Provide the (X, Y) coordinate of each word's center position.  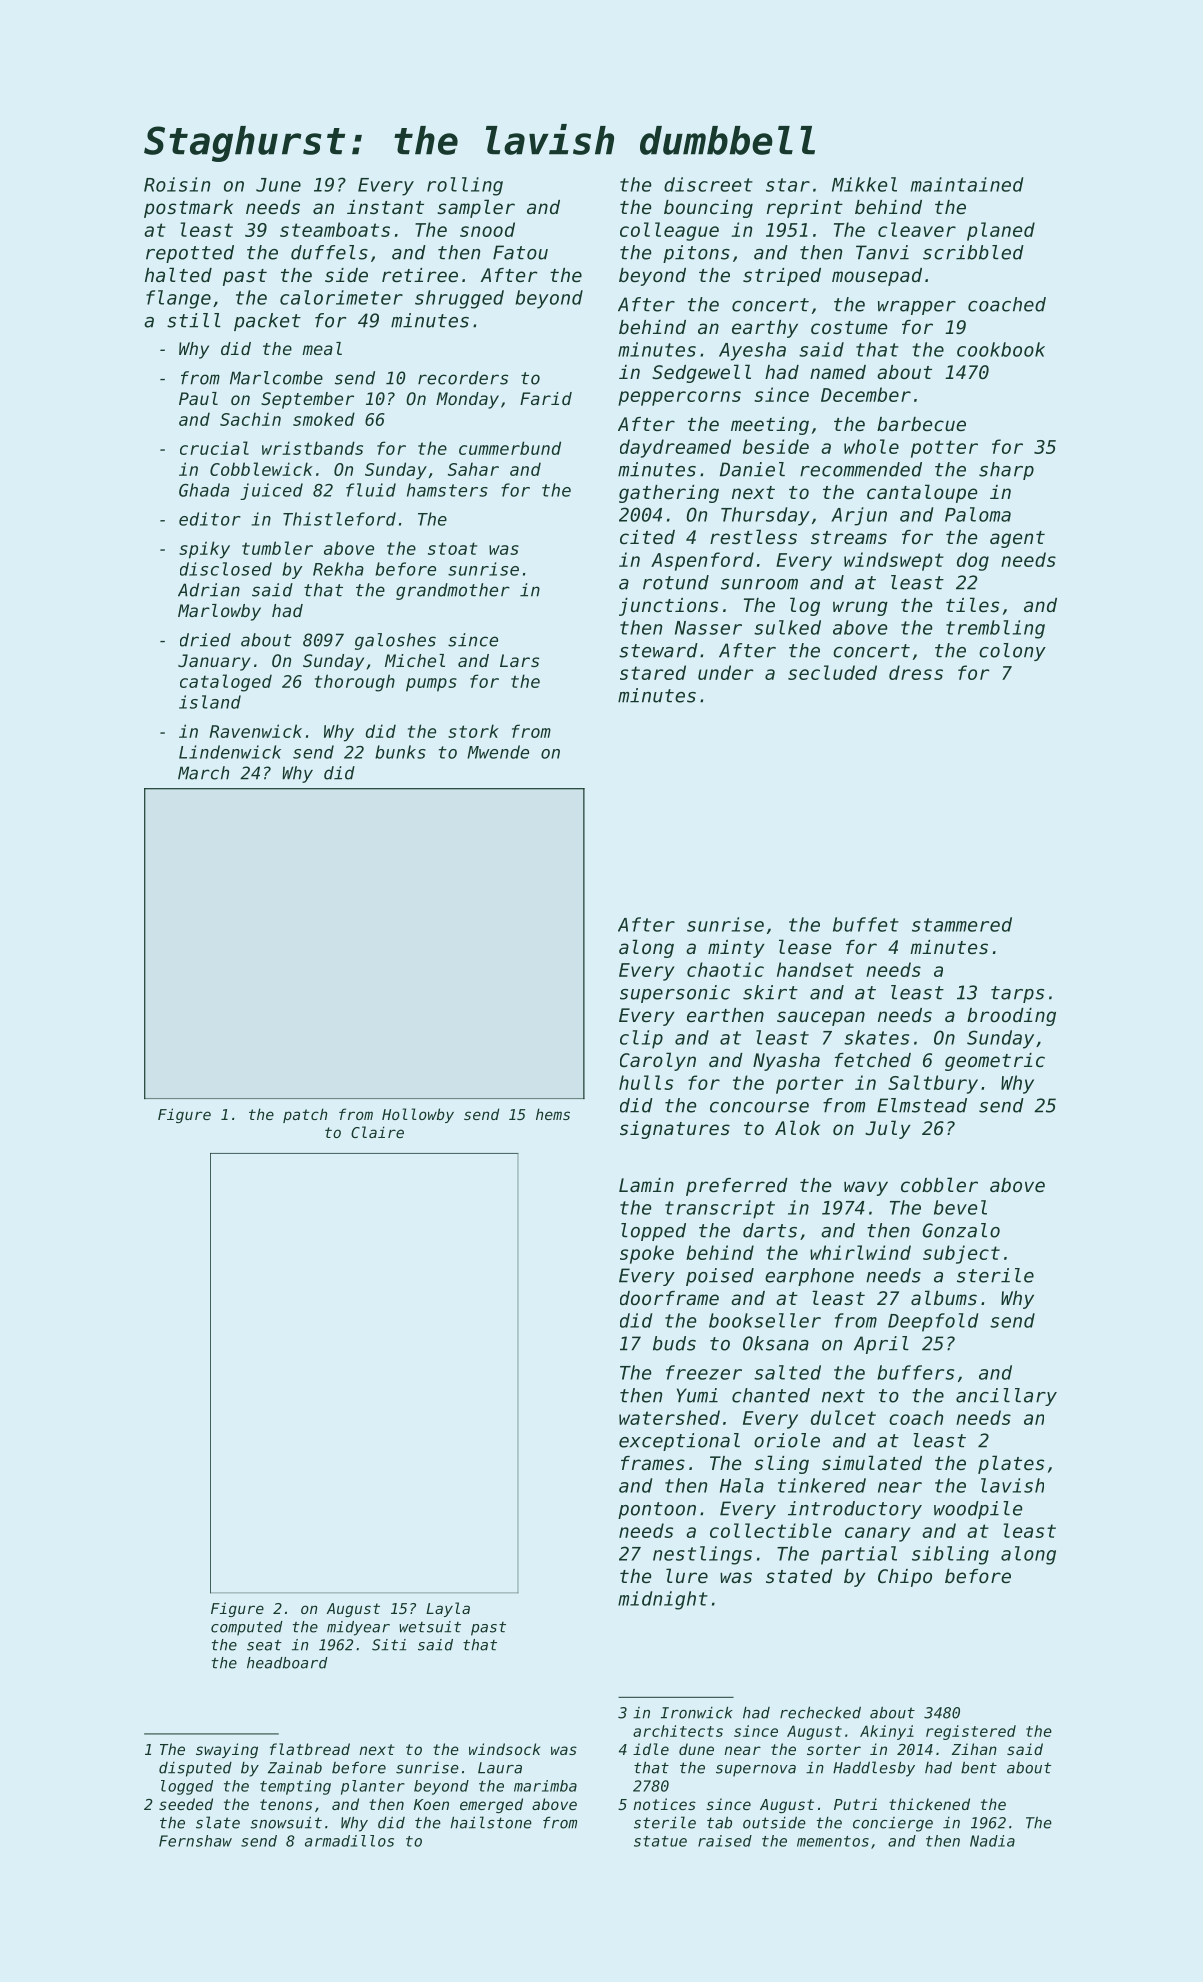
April (881, 1345)
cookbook (1001, 349)
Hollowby (418, 1115)
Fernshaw (195, 1841)
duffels (329, 252)
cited (647, 537)
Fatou (520, 252)
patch (305, 1115)
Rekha (338, 569)
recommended (861, 469)
